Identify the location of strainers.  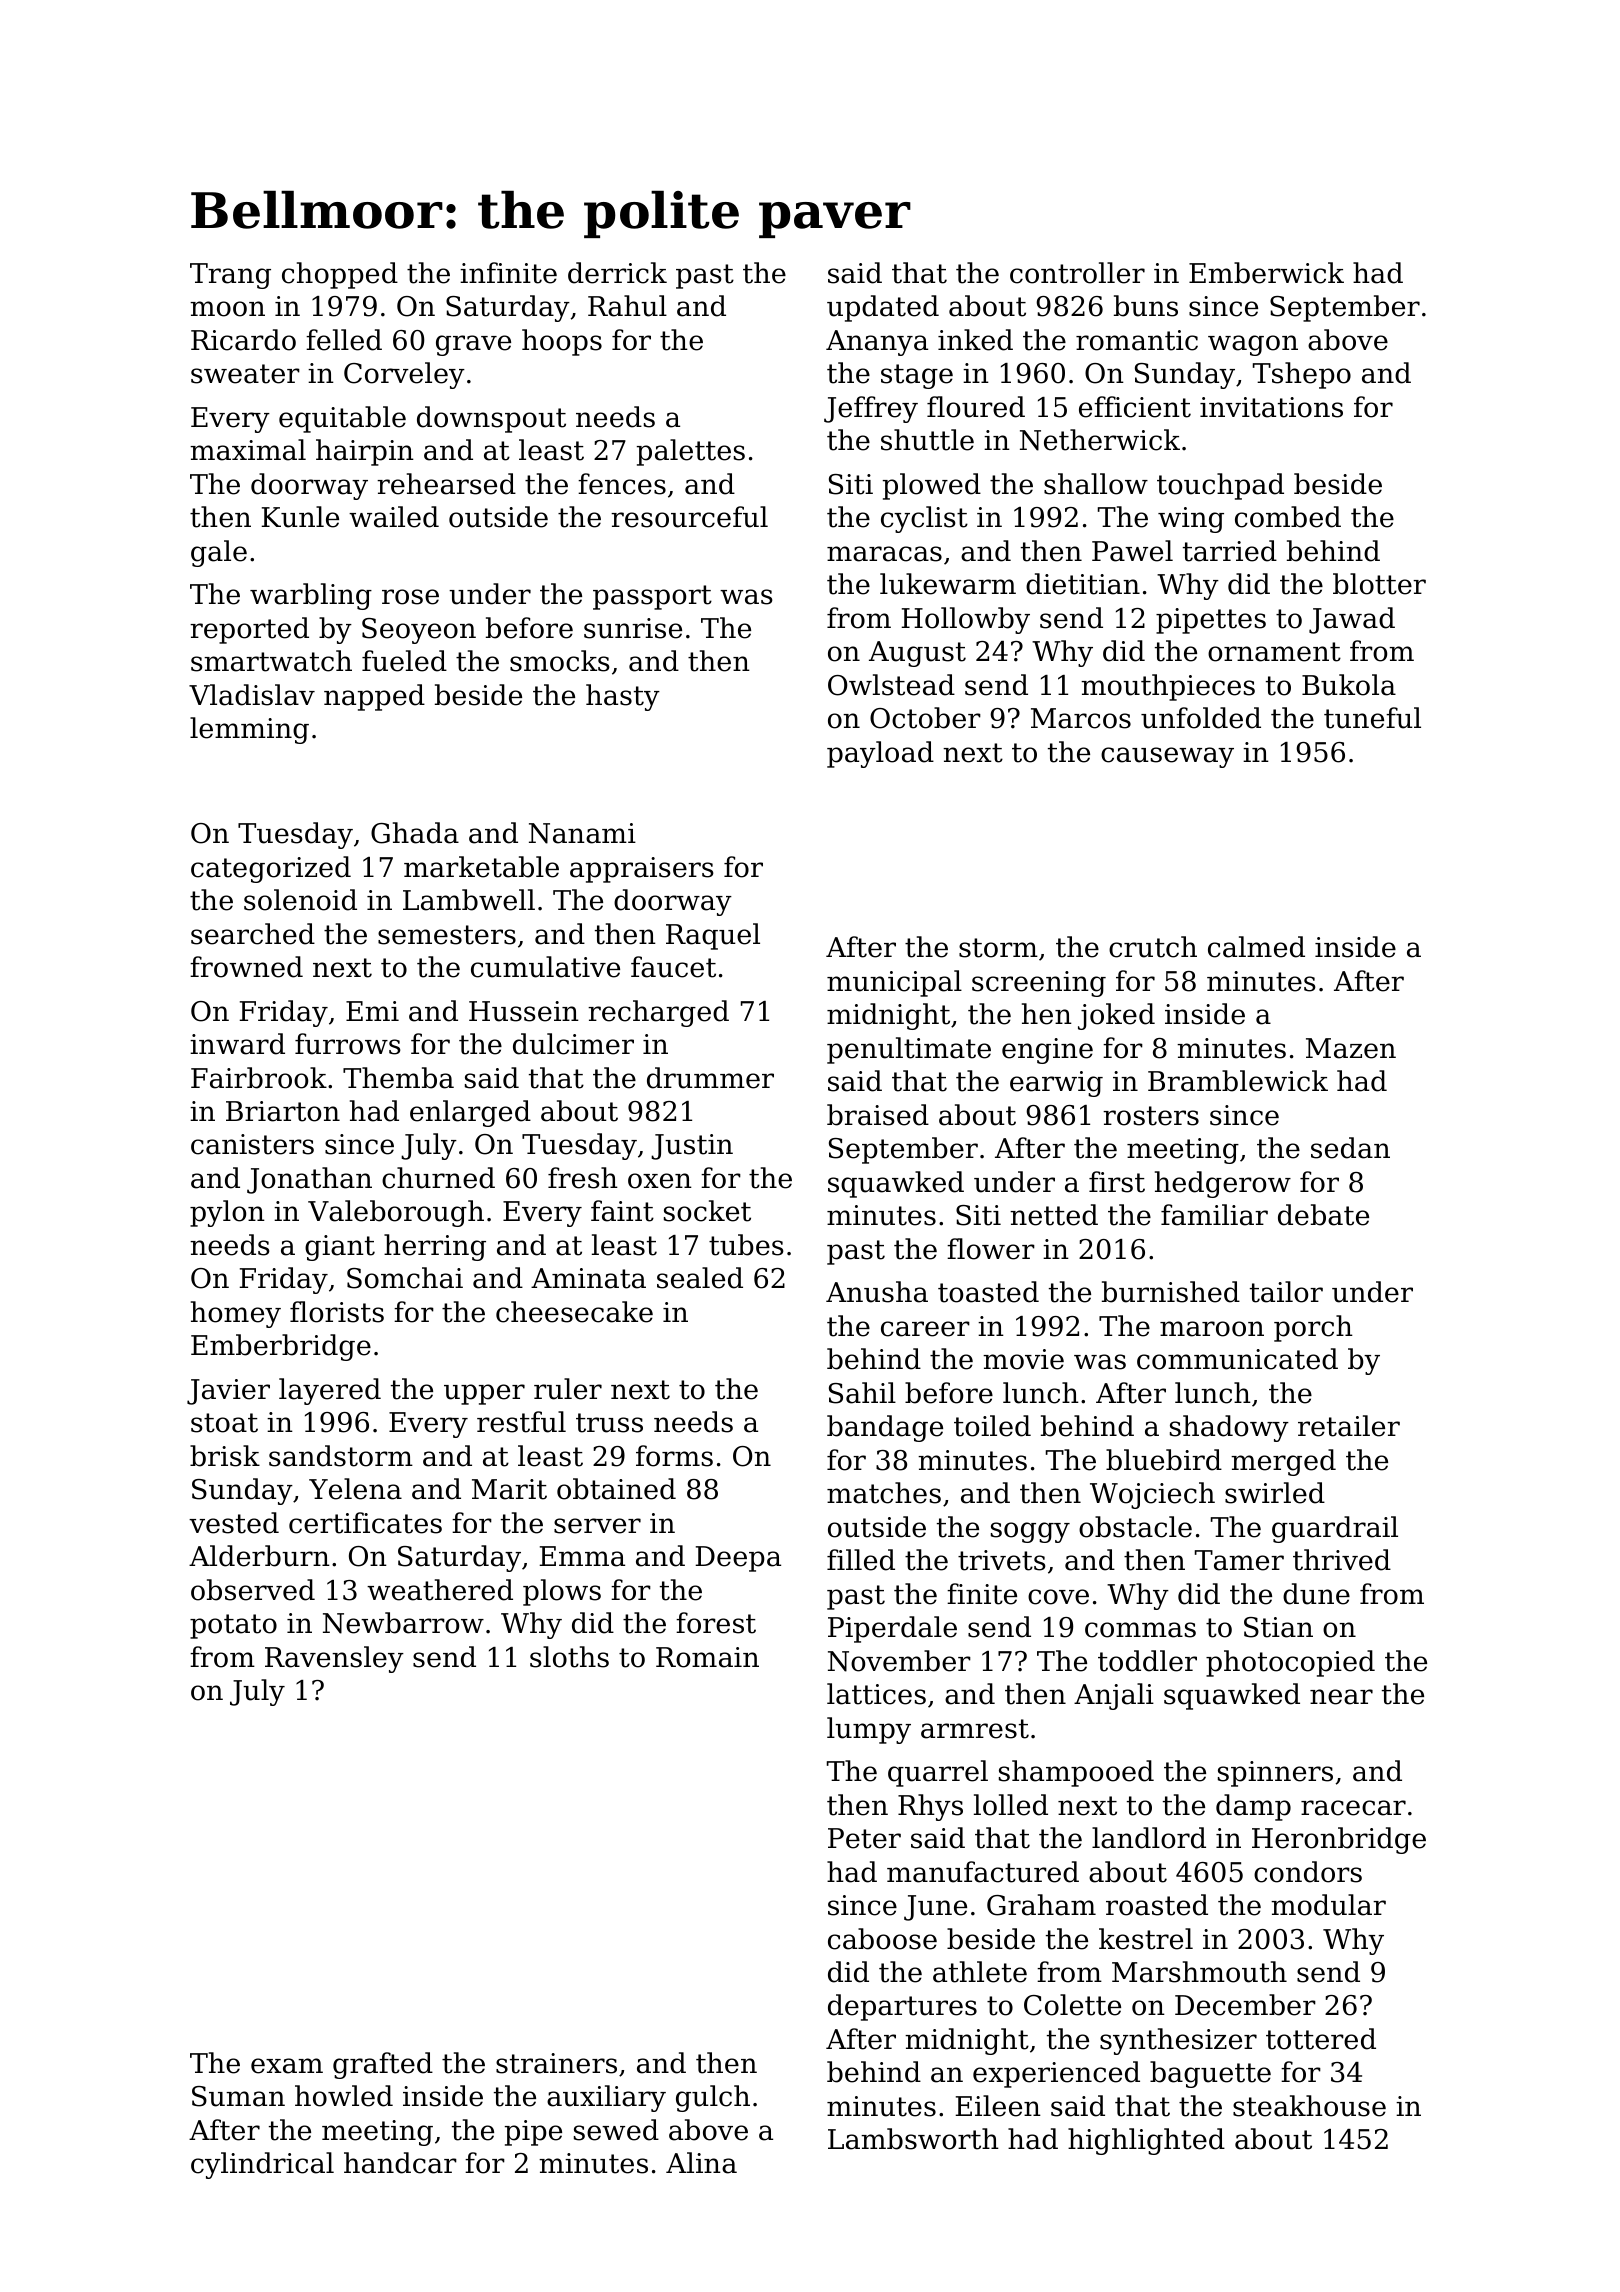
(556, 2063).
